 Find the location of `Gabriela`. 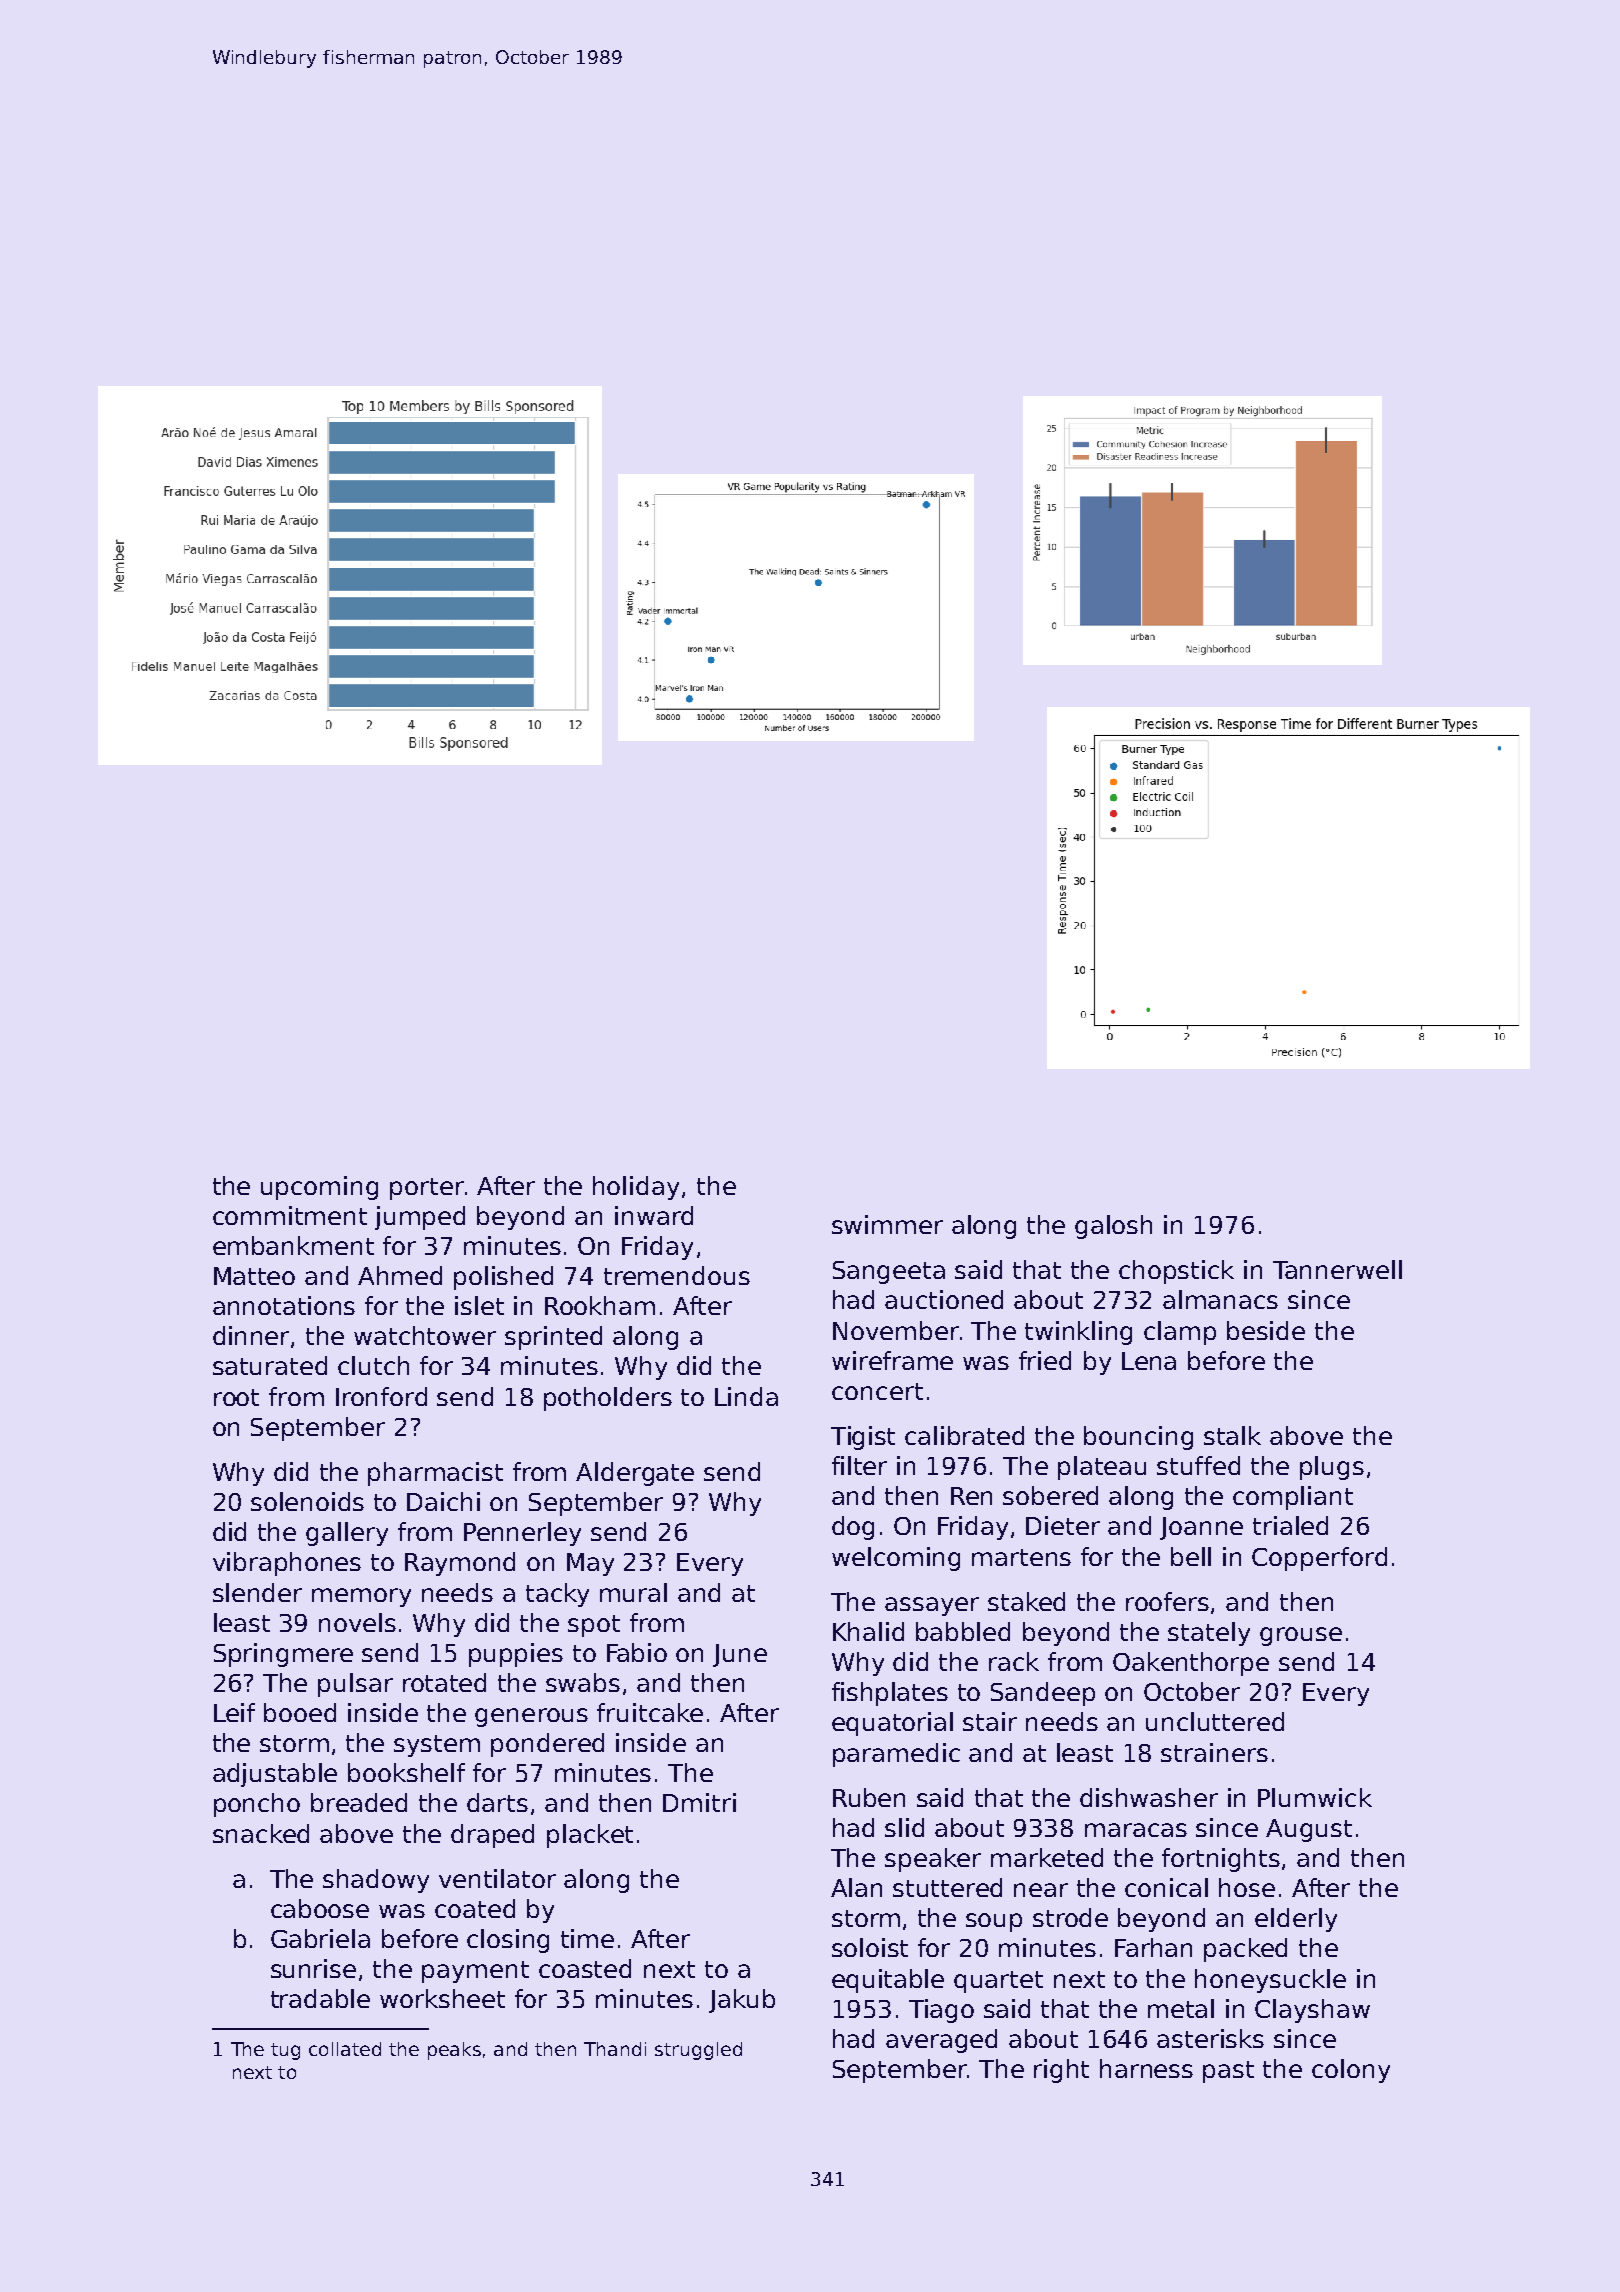

Gabriela is located at coordinates (320, 1938).
